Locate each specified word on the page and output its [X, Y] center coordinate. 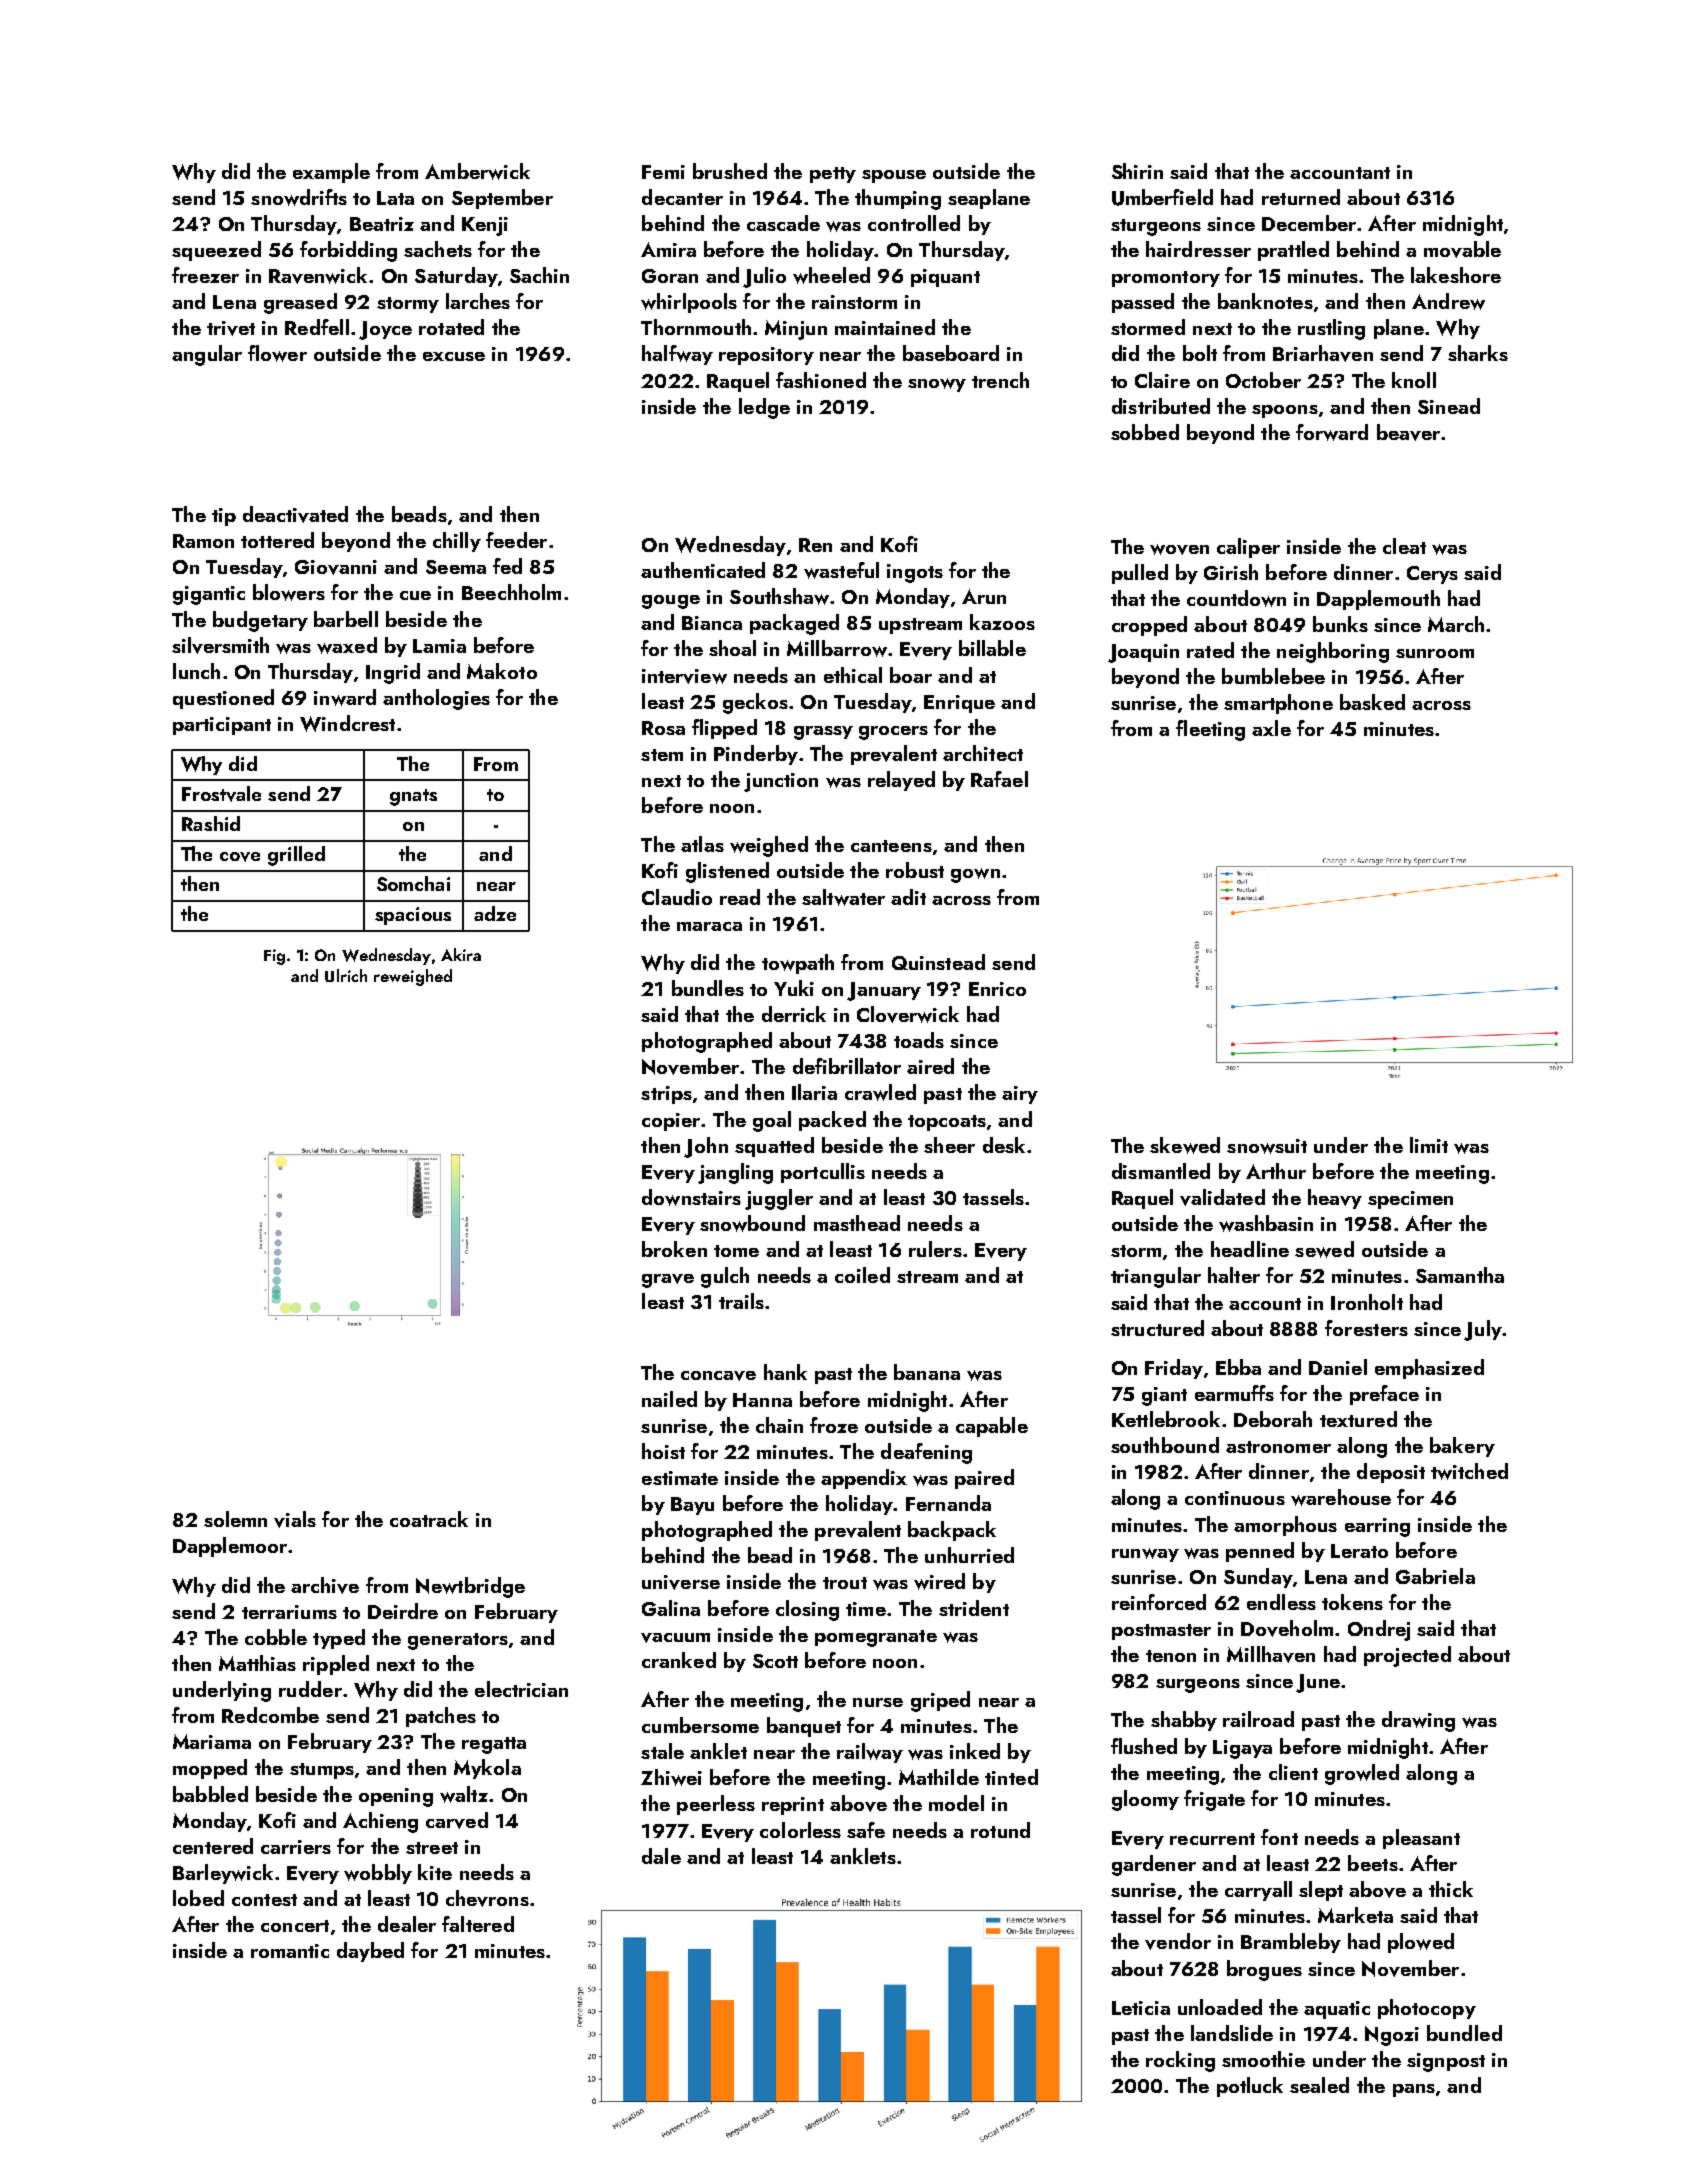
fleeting [1210, 730]
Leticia [1141, 2008]
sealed [1319, 2085]
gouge [671, 602]
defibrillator [847, 1066]
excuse [454, 356]
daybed [370, 1952]
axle [1271, 728]
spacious [413, 916]
